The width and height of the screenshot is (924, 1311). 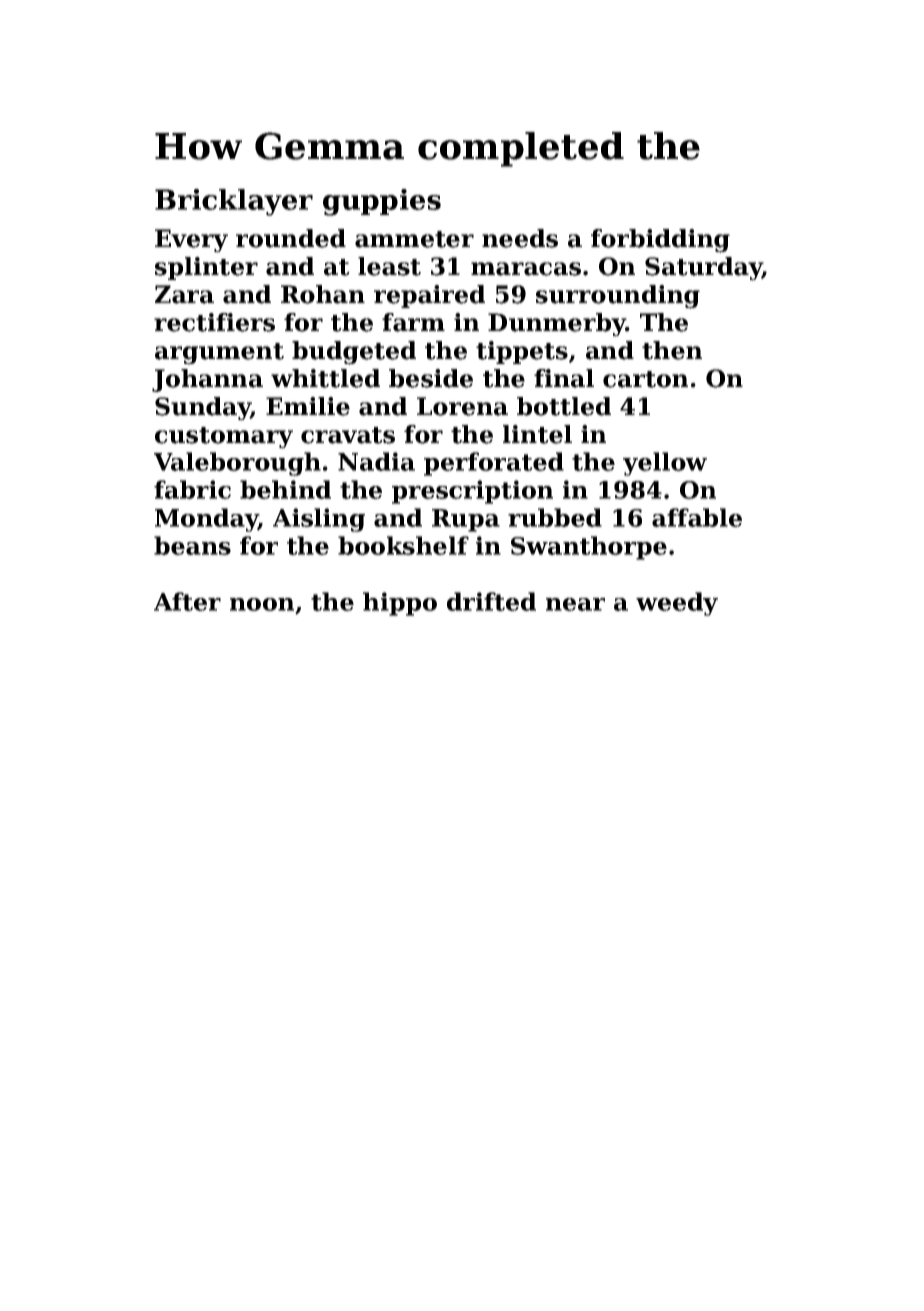 I want to click on rounded, so click(x=291, y=238).
